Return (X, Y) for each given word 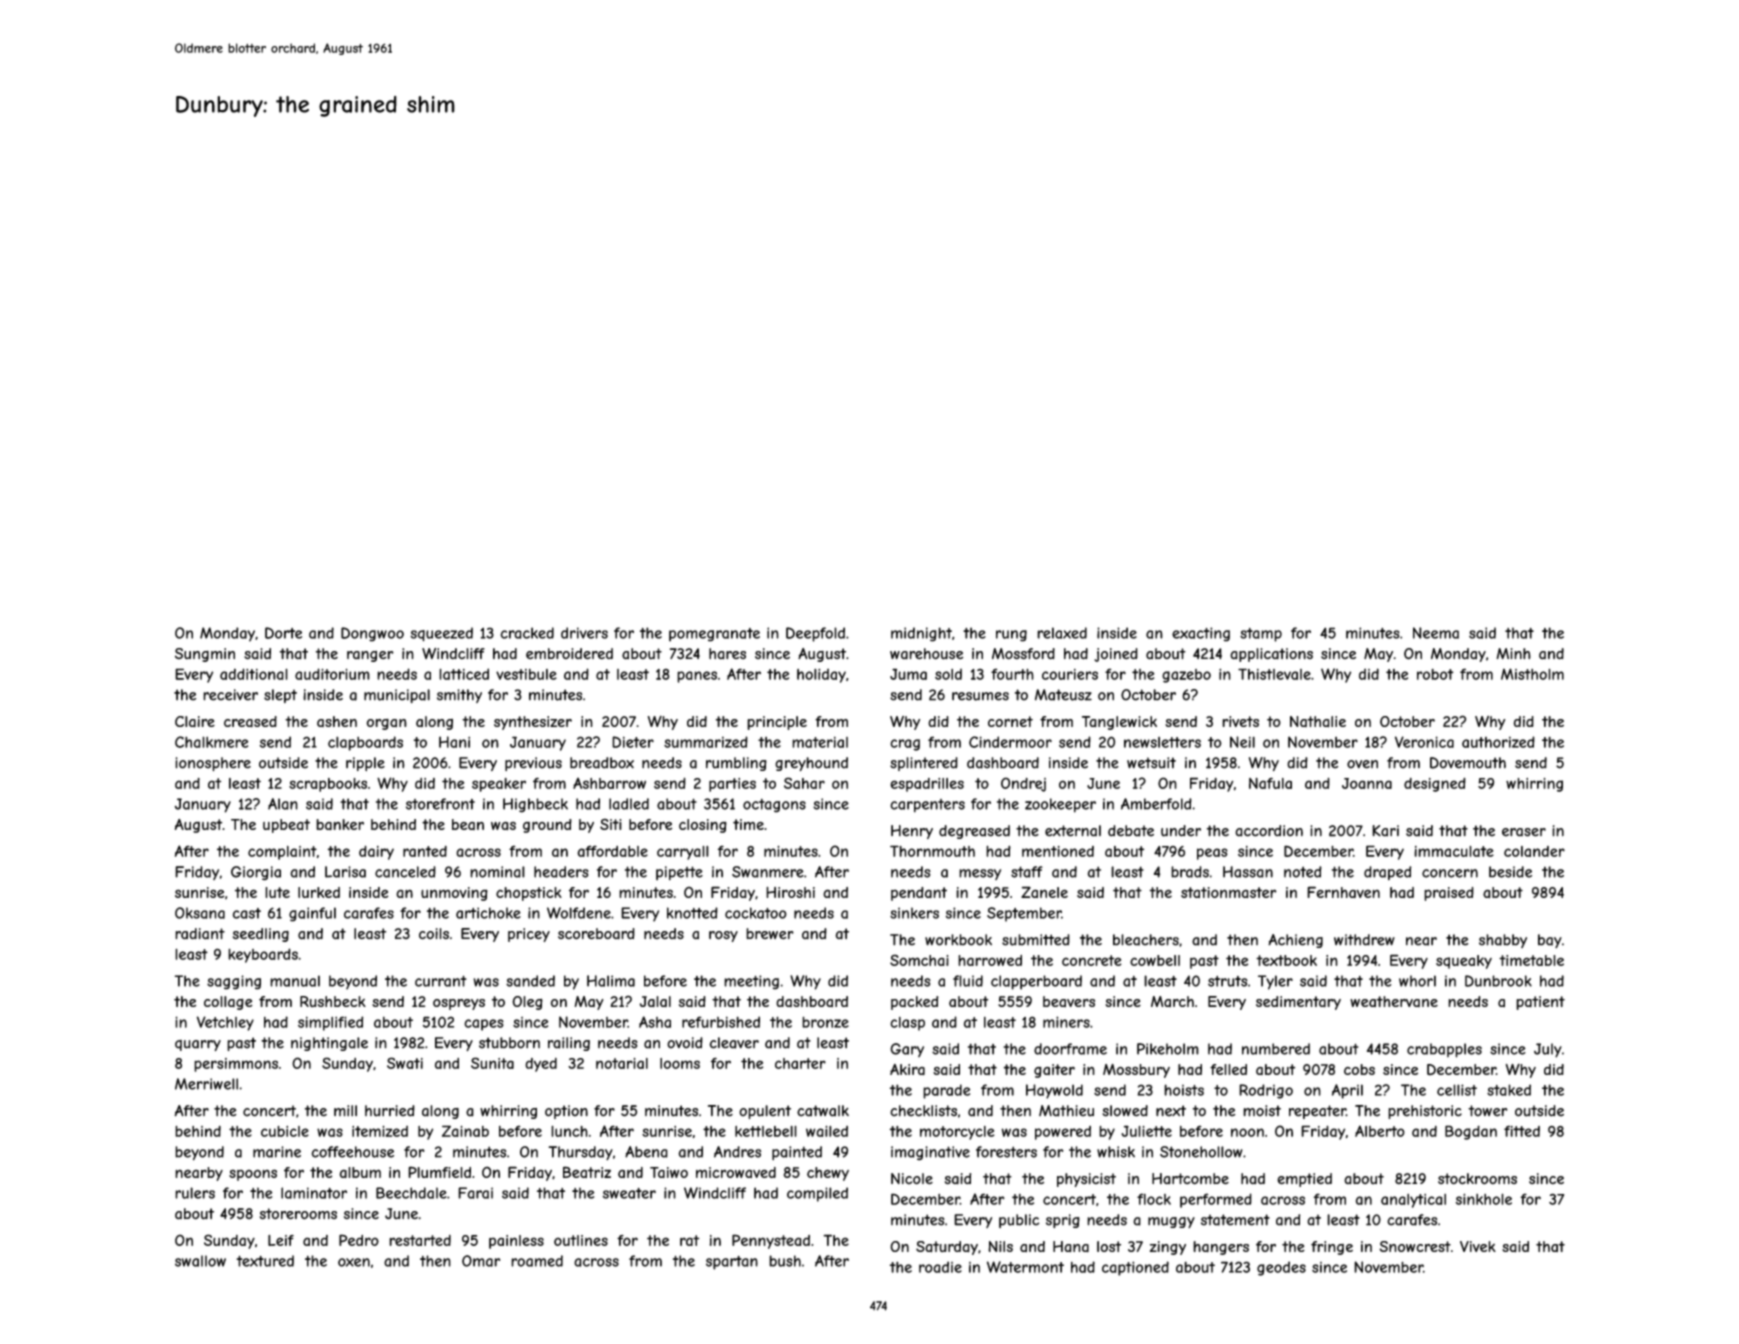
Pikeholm (1168, 1049)
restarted (420, 1240)
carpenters (927, 806)
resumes (980, 696)
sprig (1063, 1221)
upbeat (286, 826)
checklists (923, 1111)
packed (915, 1003)
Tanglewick (1119, 723)
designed (1435, 784)
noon (1247, 1132)
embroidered (569, 654)
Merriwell (206, 1084)
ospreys (459, 1004)
